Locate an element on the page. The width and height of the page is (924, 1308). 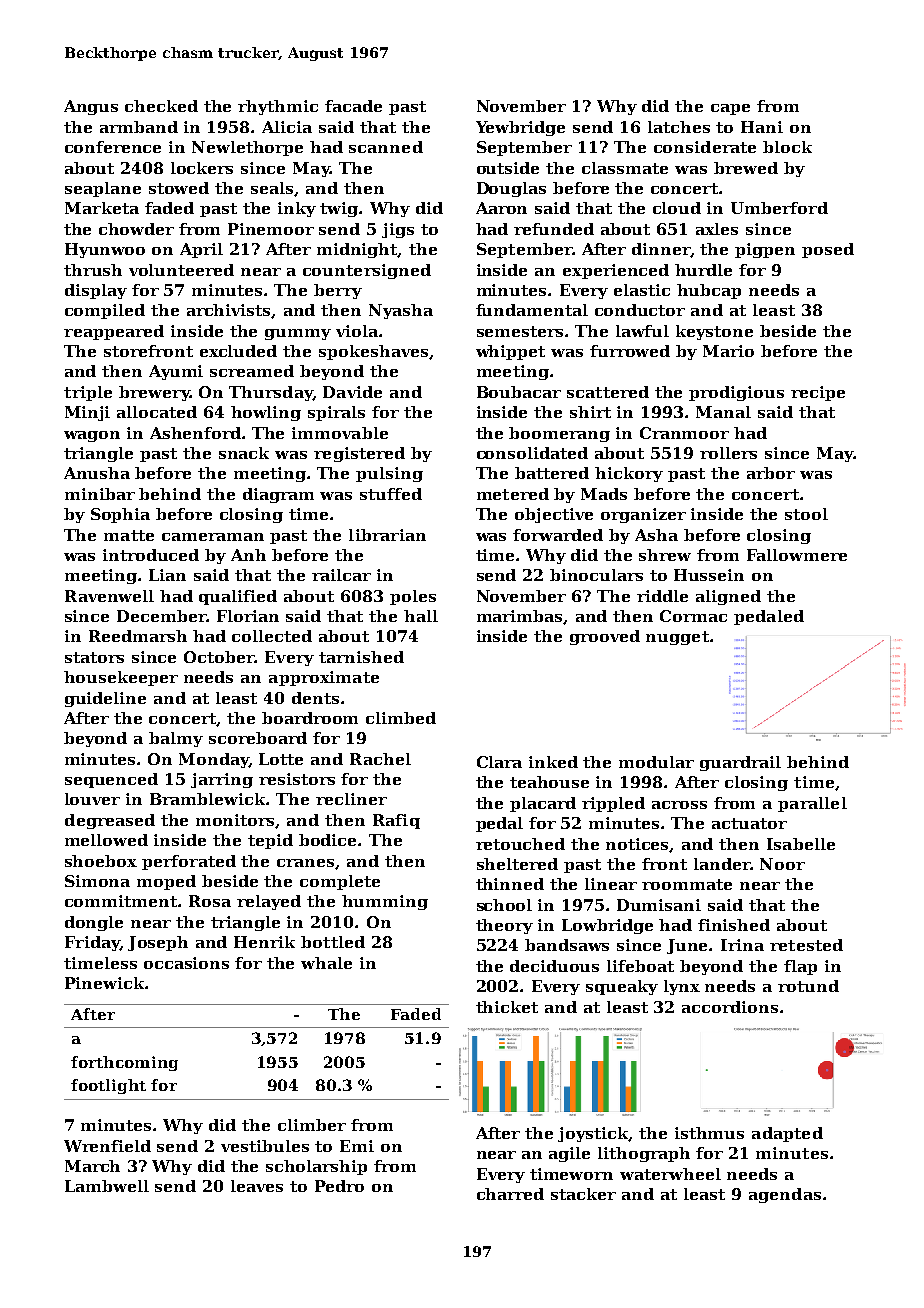
diagram is located at coordinates (278, 495).
